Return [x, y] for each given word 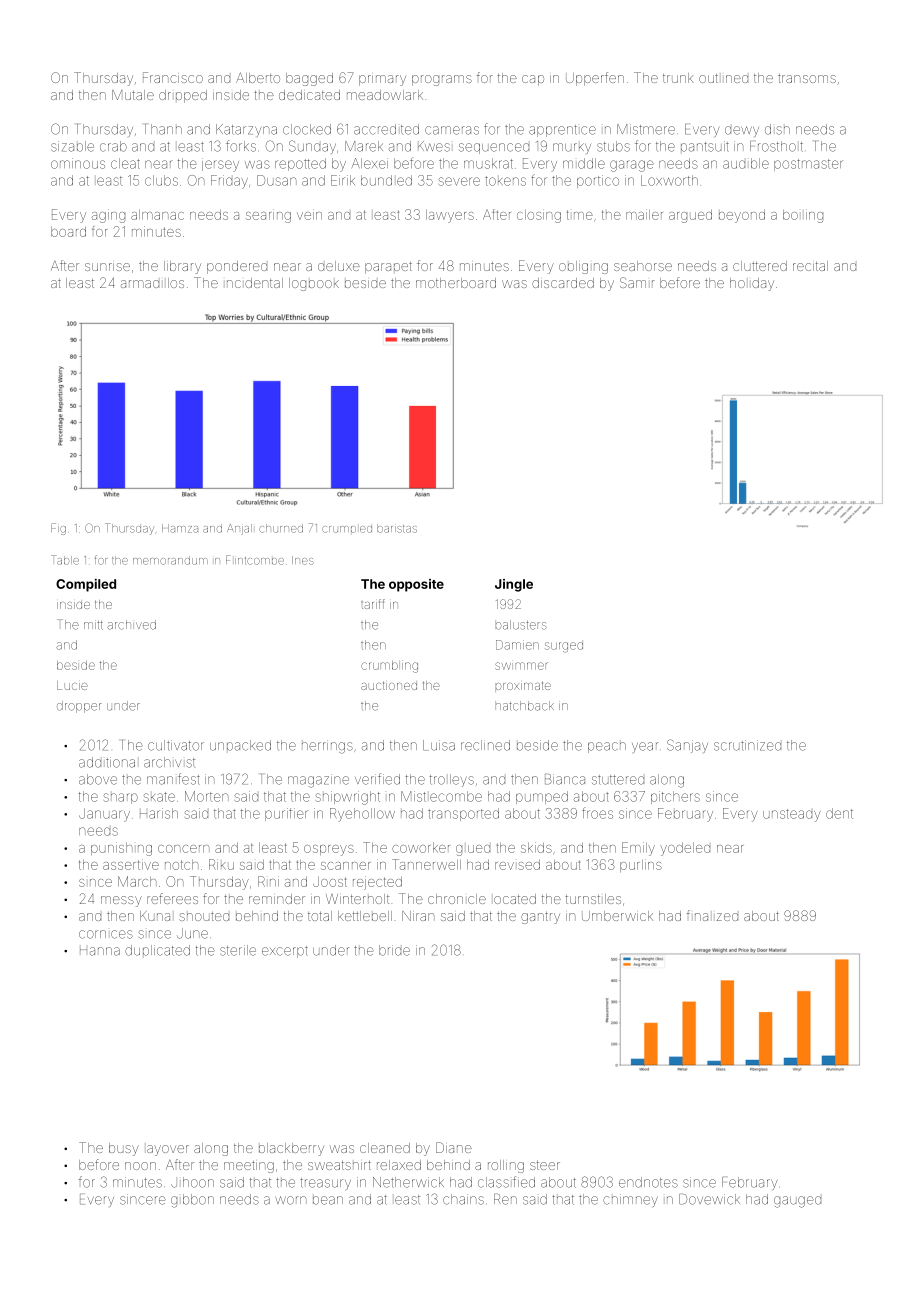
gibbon [192, 1201]
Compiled [86, 585]
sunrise [107, 267]
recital [810, 266]
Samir [637, 282]
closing [539, 216]
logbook [314, 284]
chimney [630, 1200]
